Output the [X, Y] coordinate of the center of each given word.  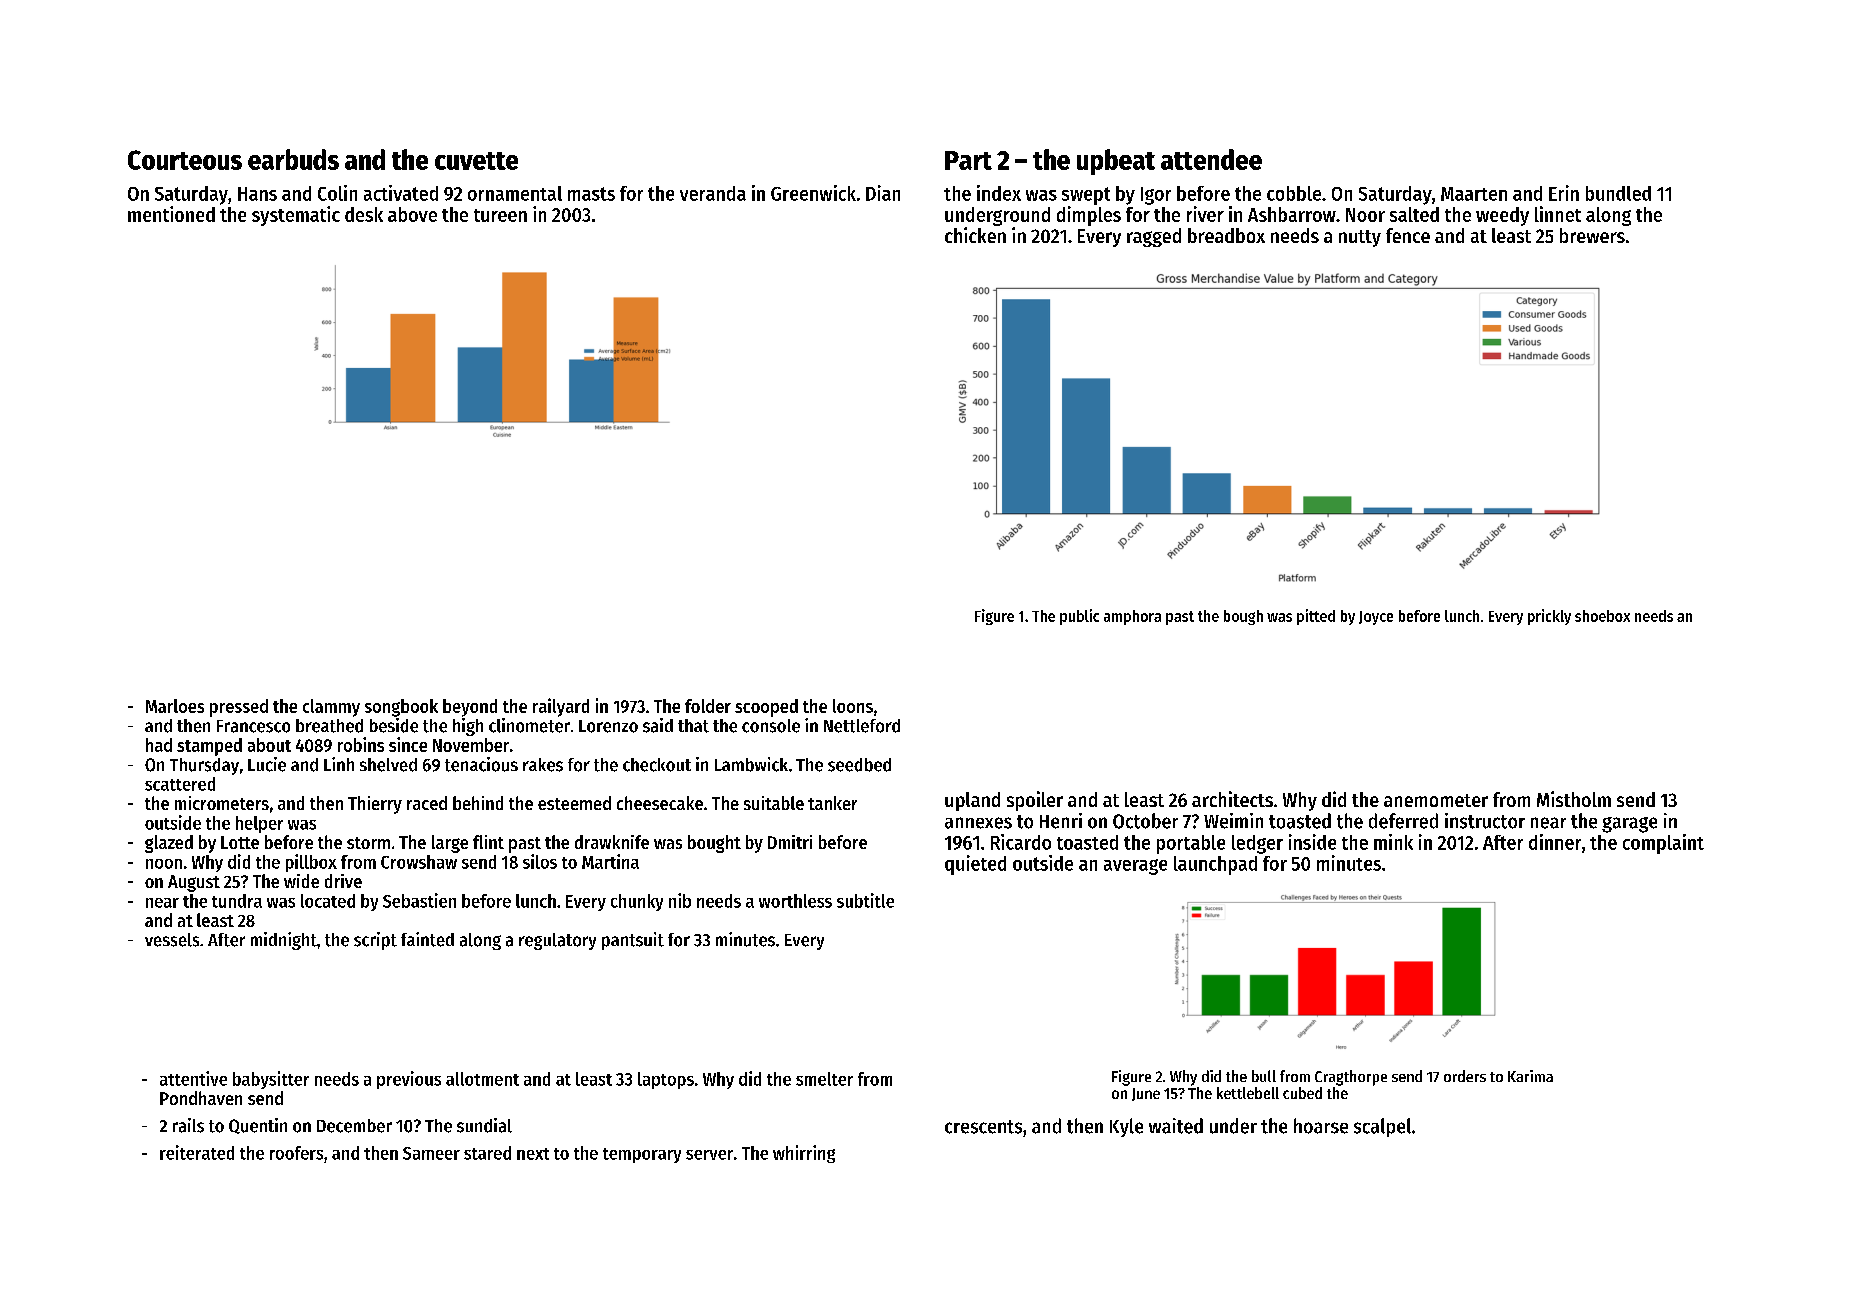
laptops [666, 1080]
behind [478, 803]
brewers [1592, 235]
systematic [296, 216]
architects [1232, 799]
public [1079, 617]
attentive [193, 1078]
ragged [1154, 237]
